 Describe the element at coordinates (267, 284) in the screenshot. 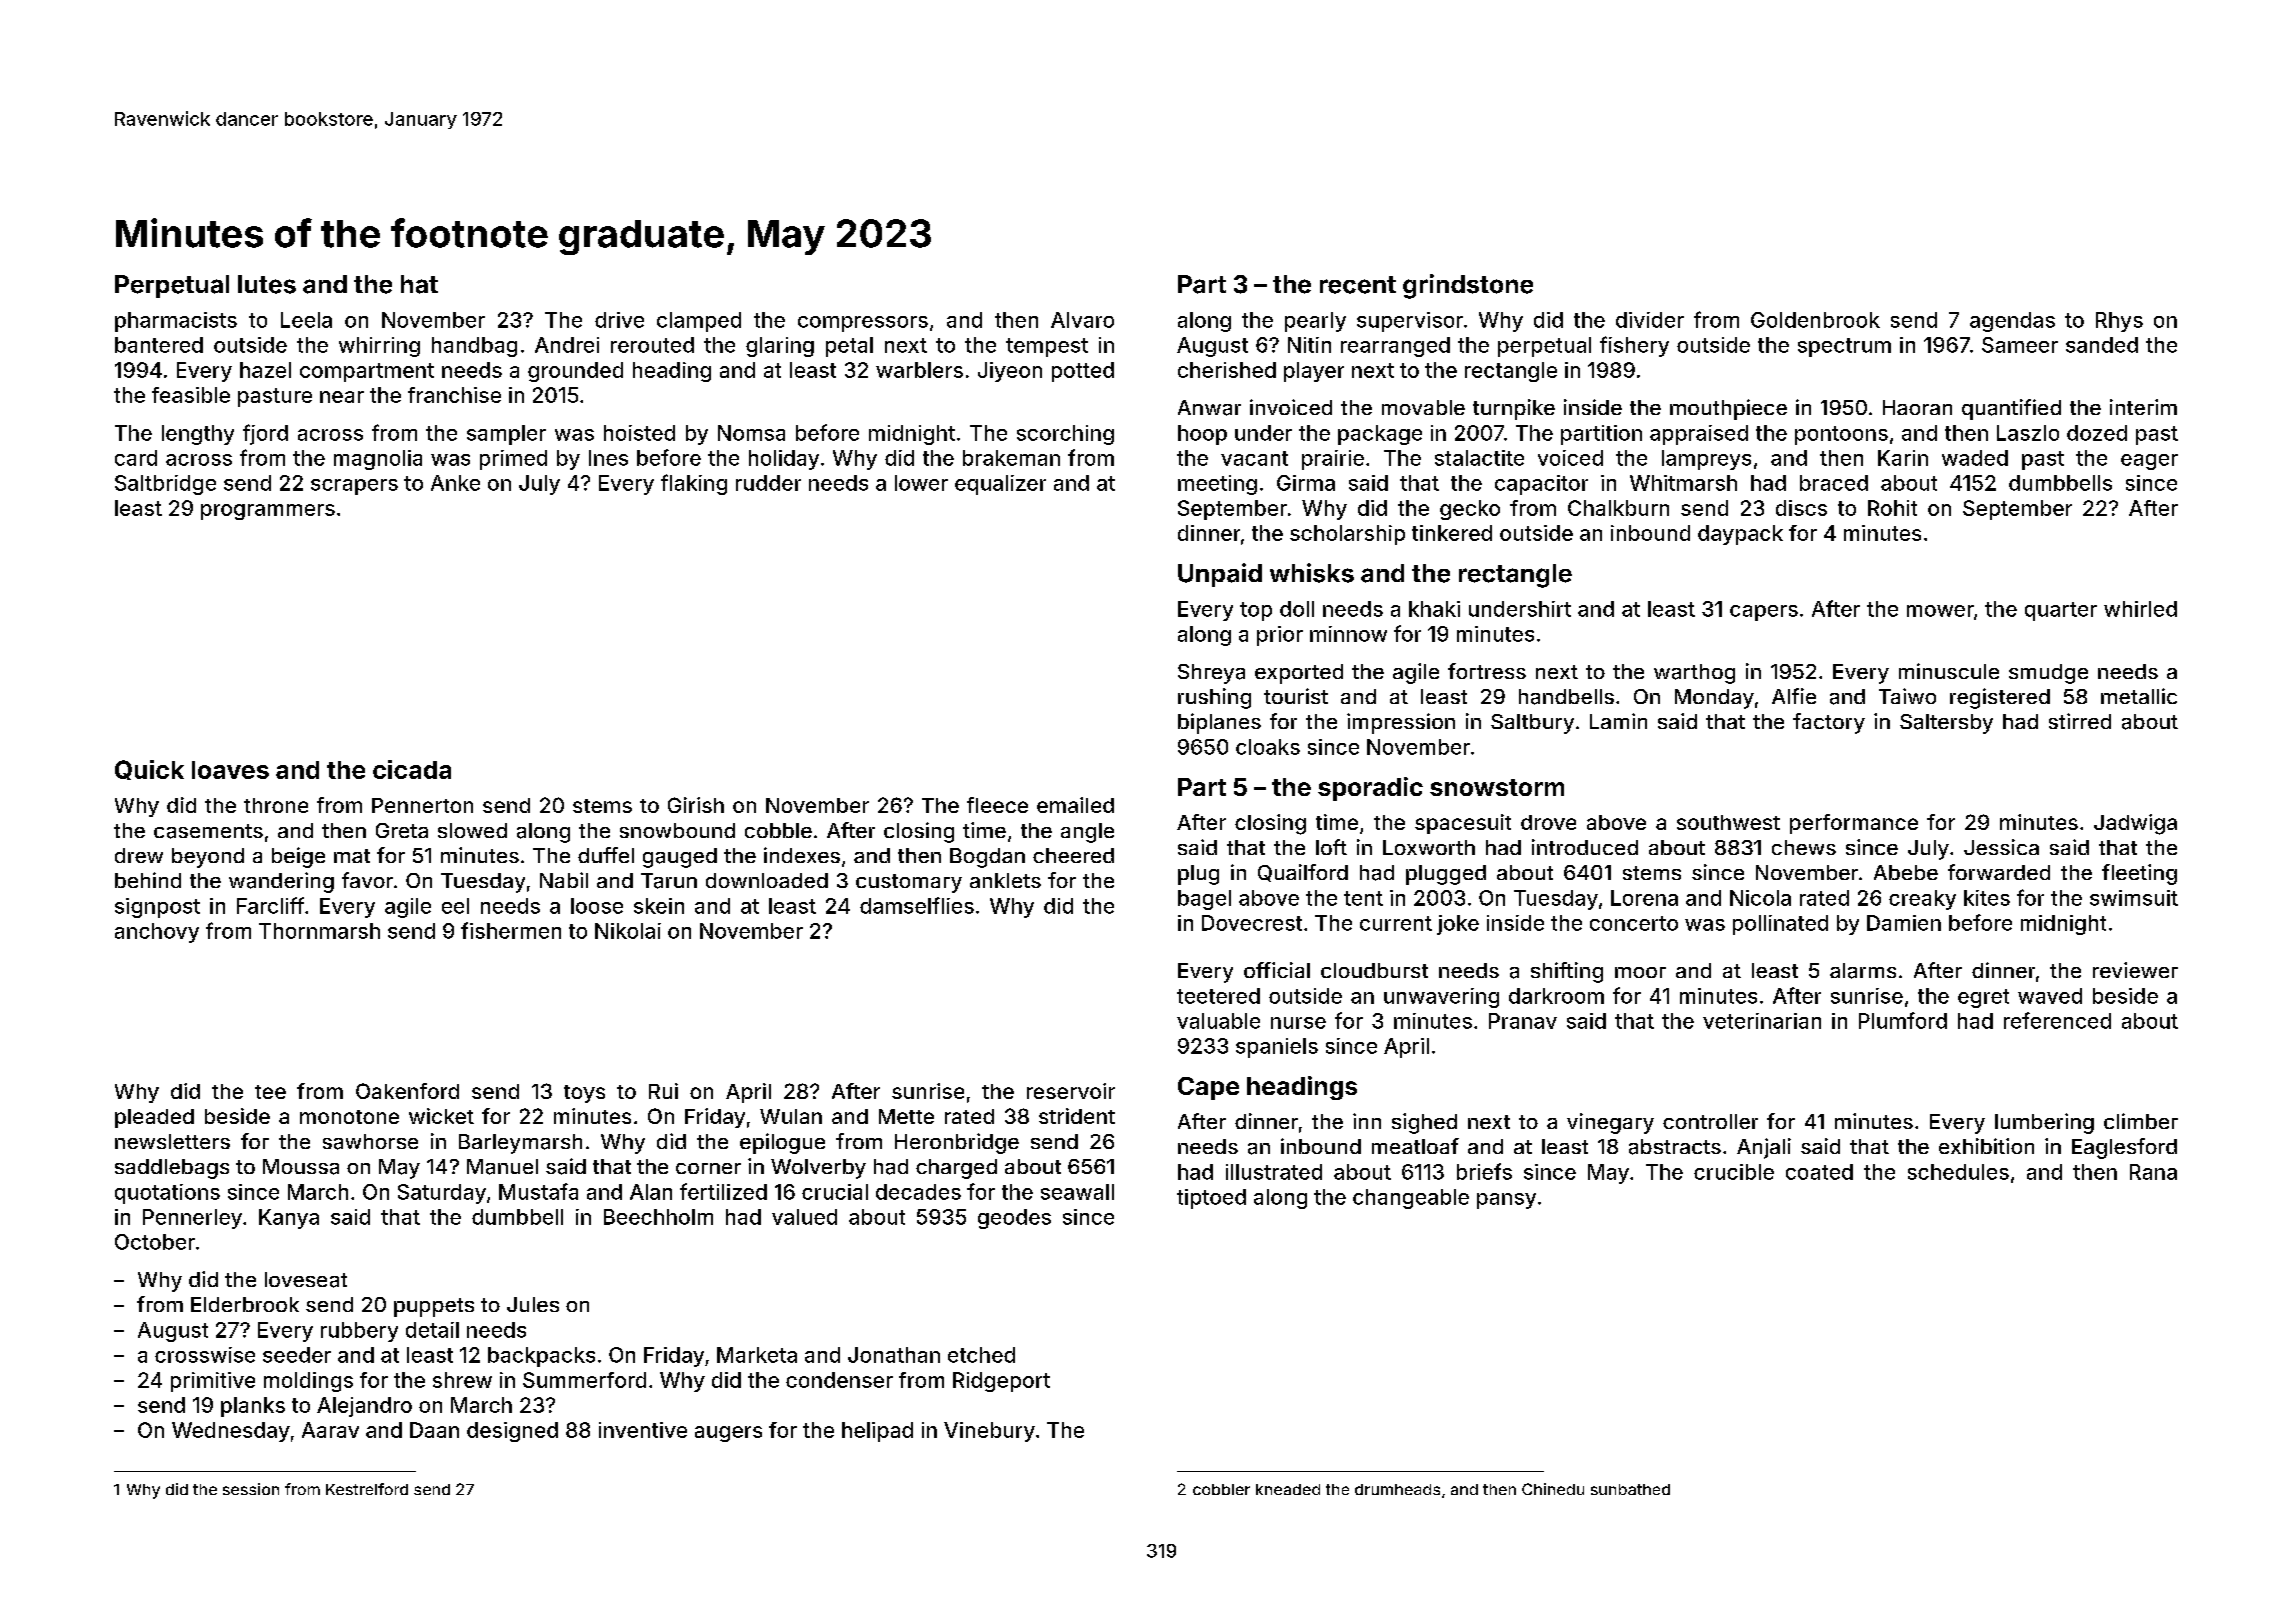

I see `lutes` at that location.
